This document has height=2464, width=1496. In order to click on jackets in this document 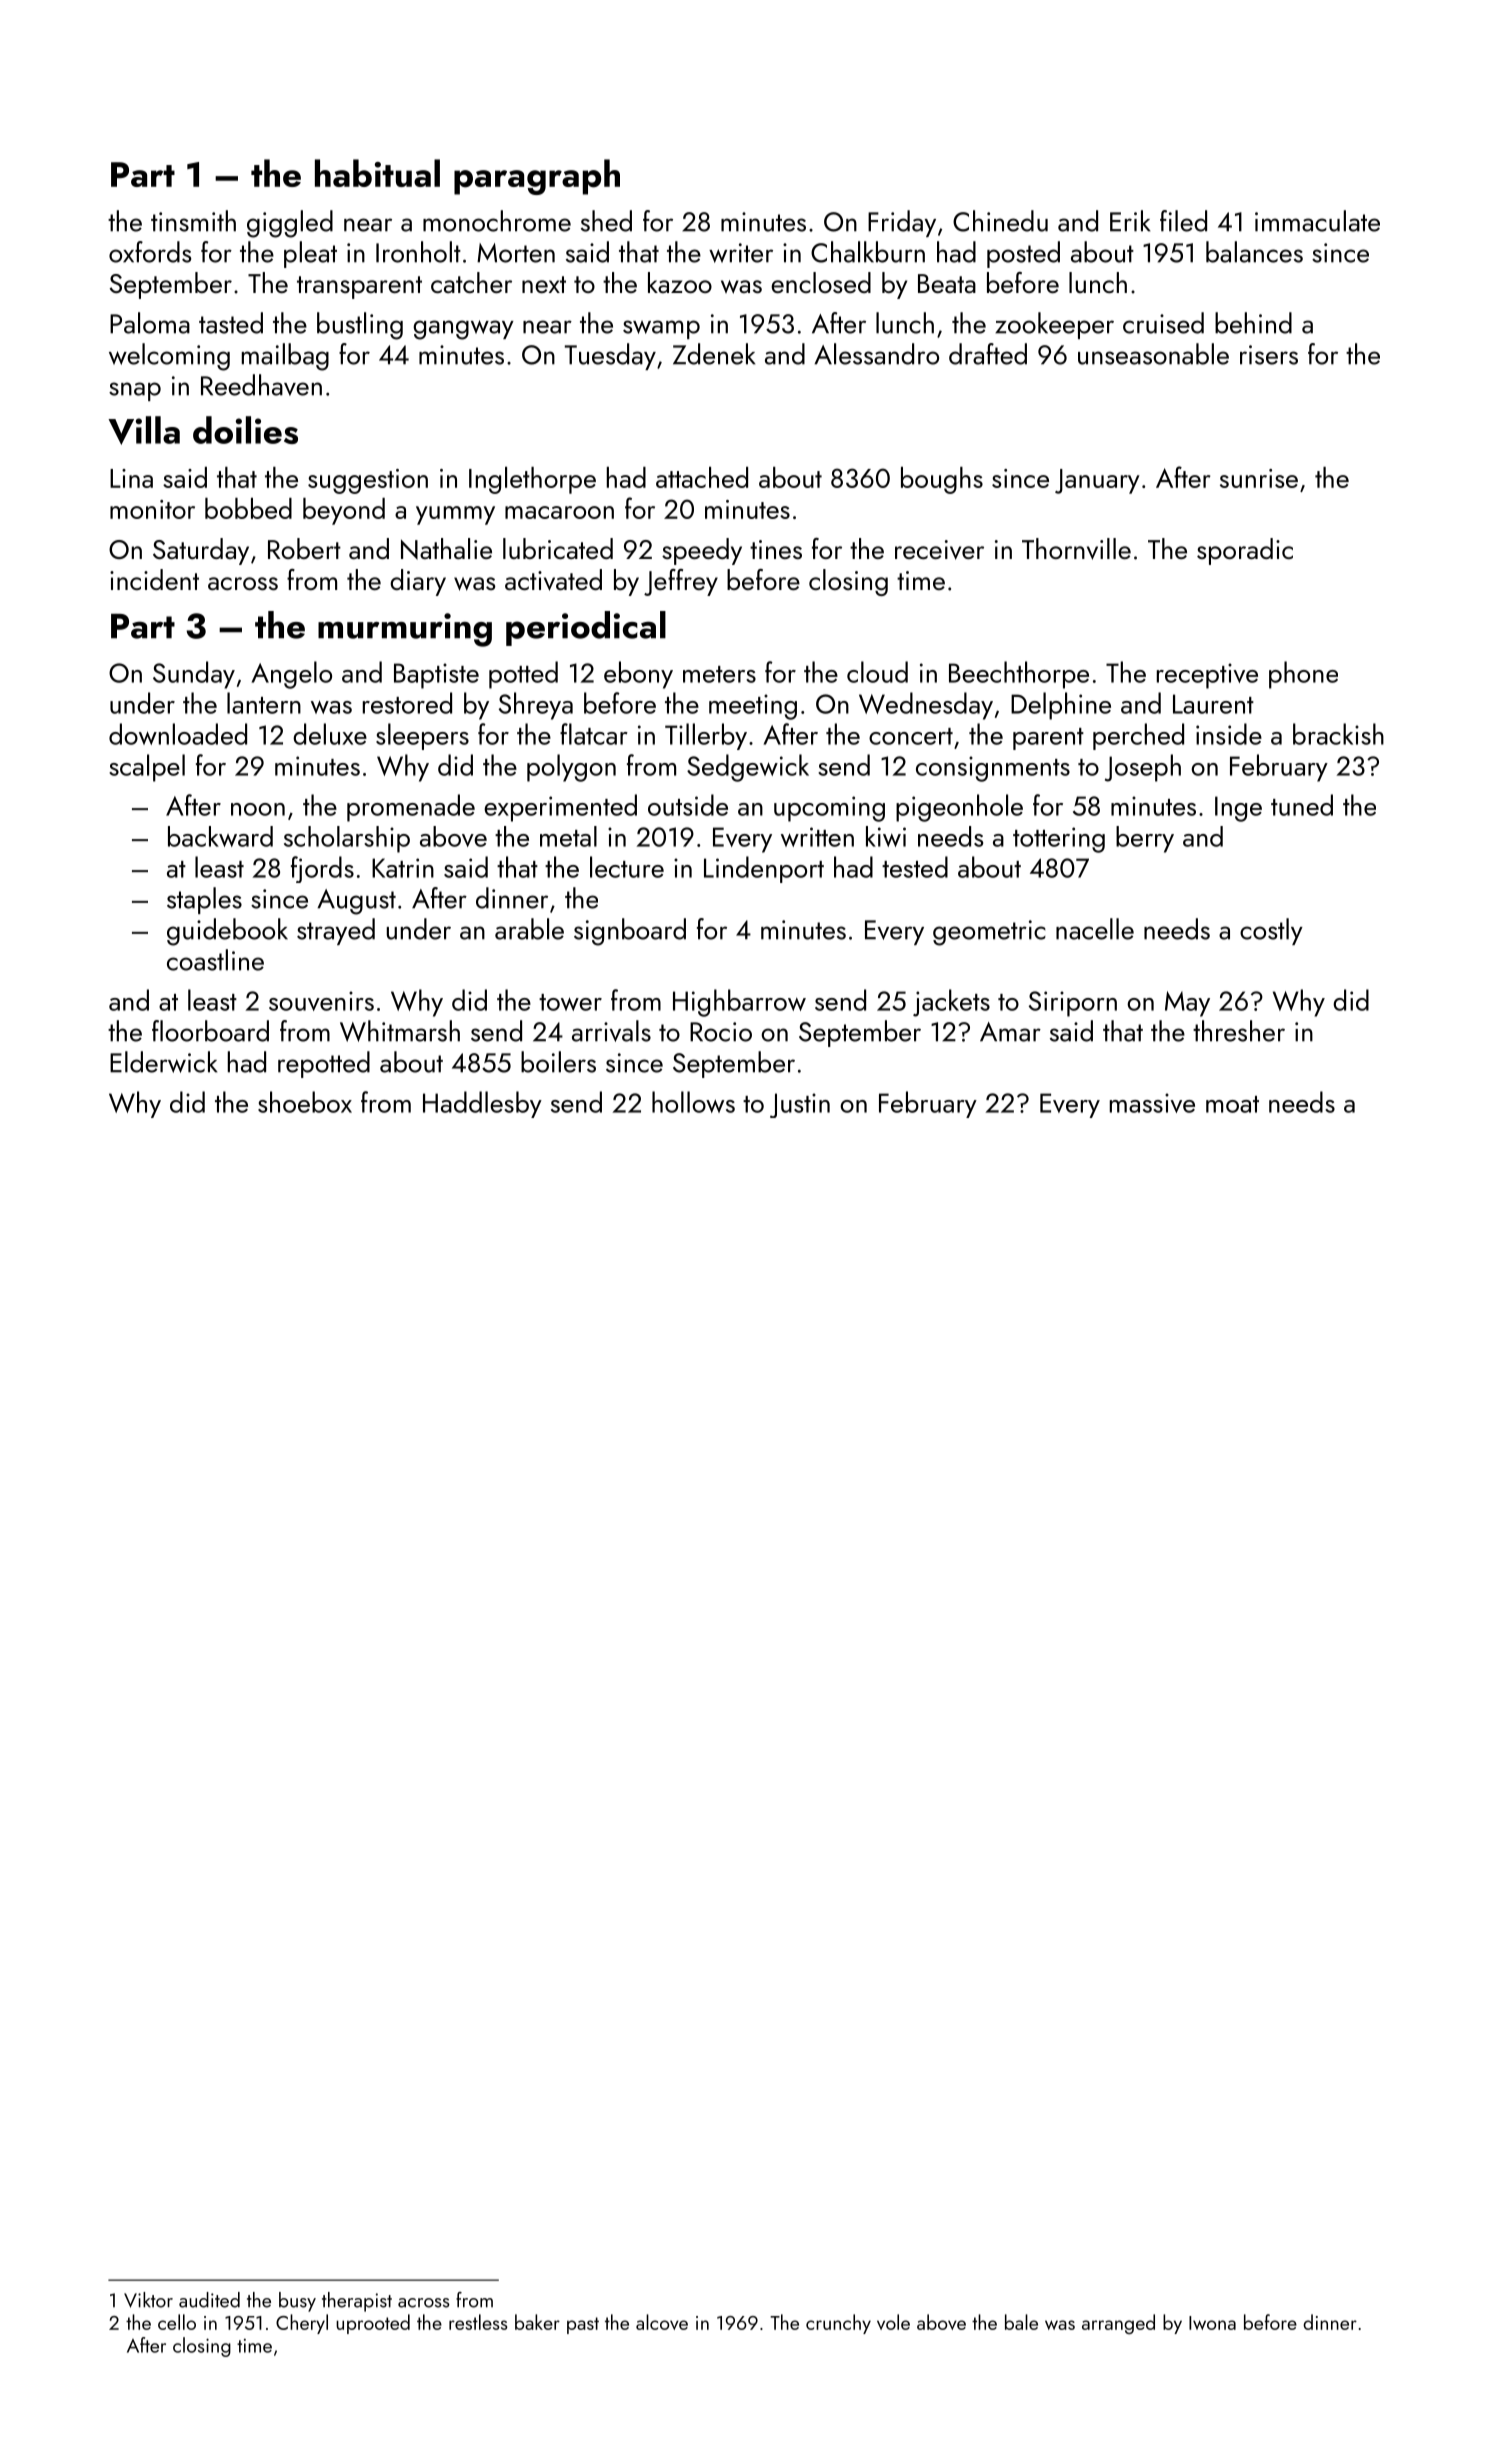, I will do `click(951, 1003)`.
